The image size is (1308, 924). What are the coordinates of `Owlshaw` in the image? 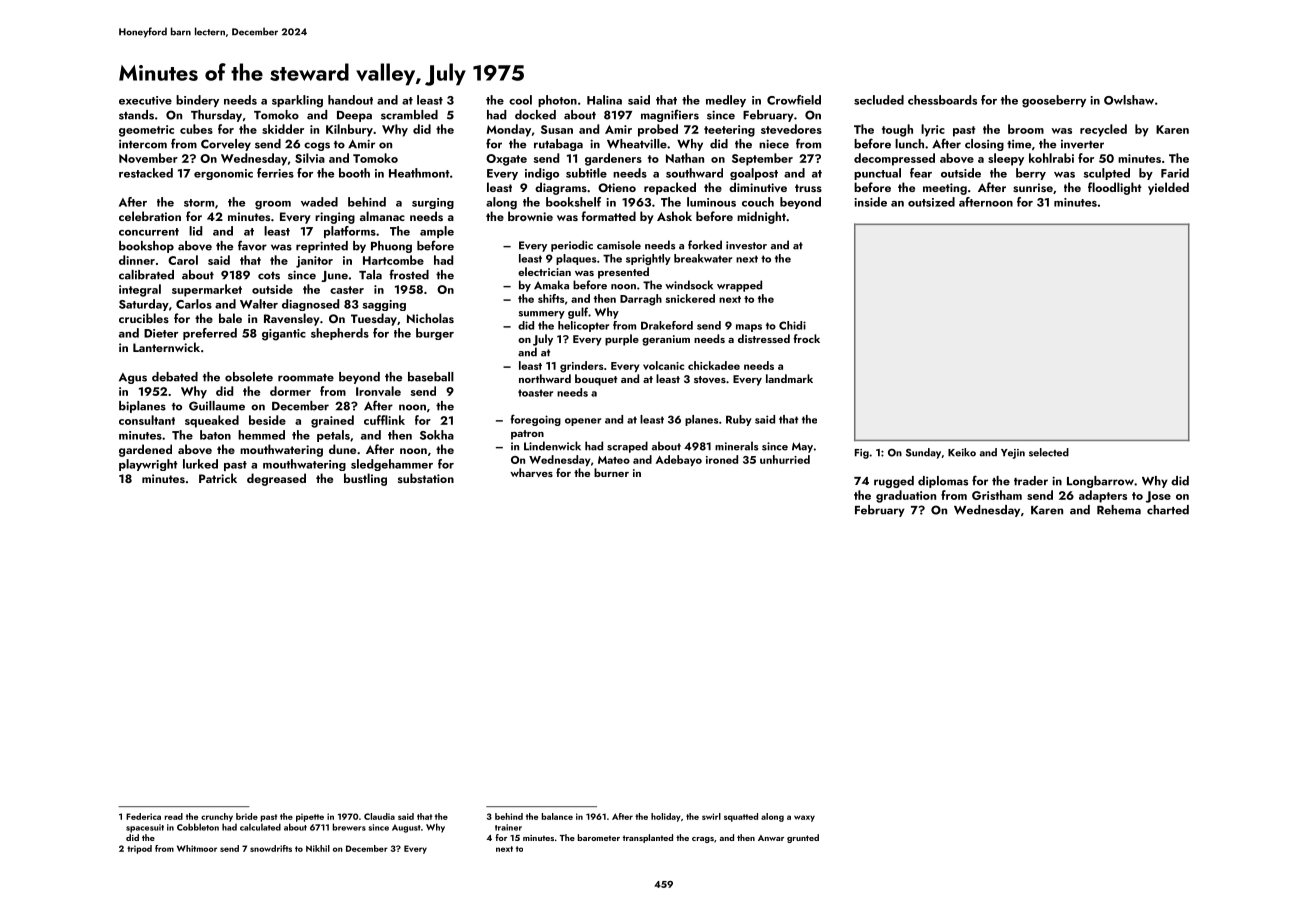 It's located at (1129, 100).
